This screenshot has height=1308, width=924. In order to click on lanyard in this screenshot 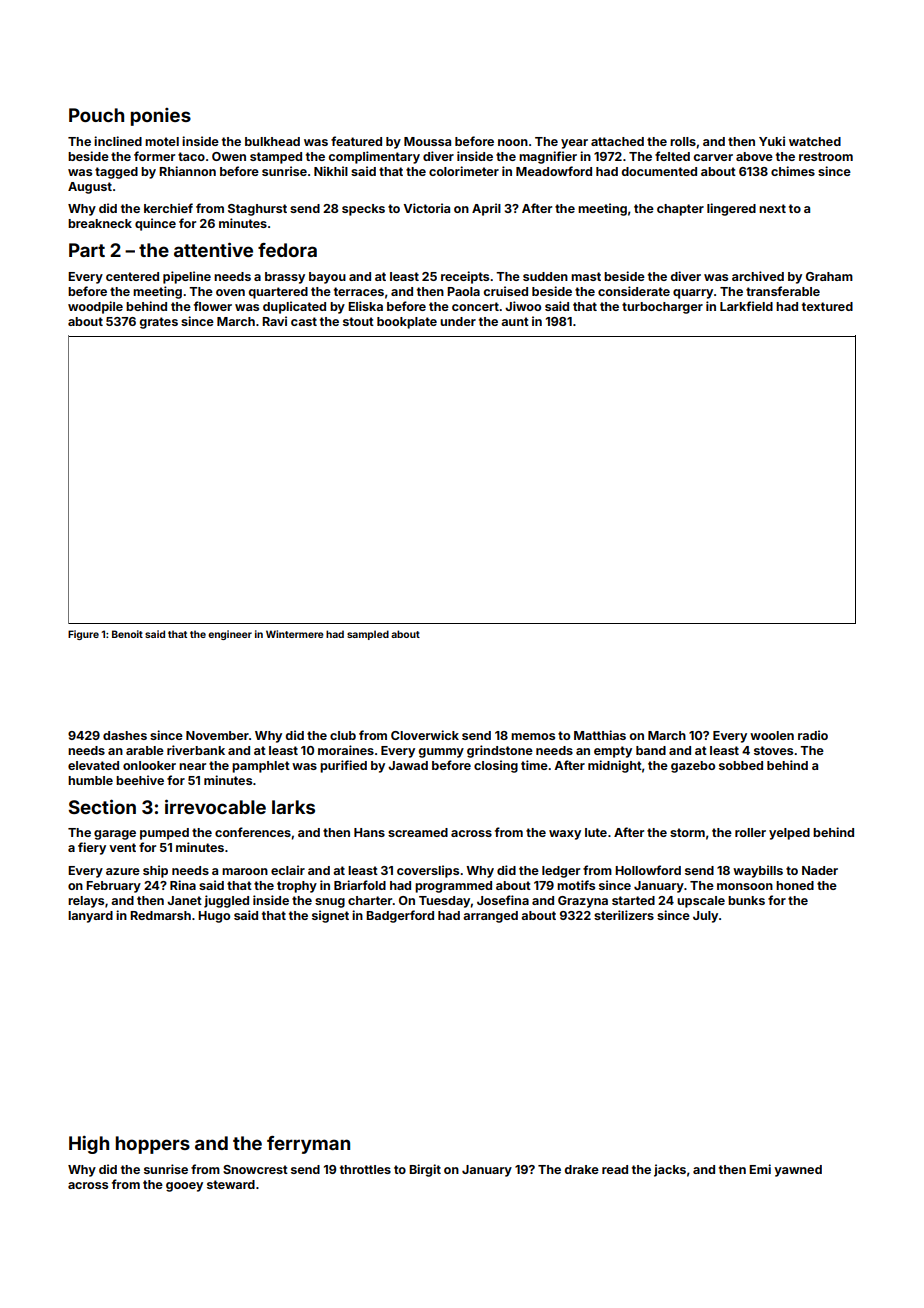, I will do `click(90, 917)`.
